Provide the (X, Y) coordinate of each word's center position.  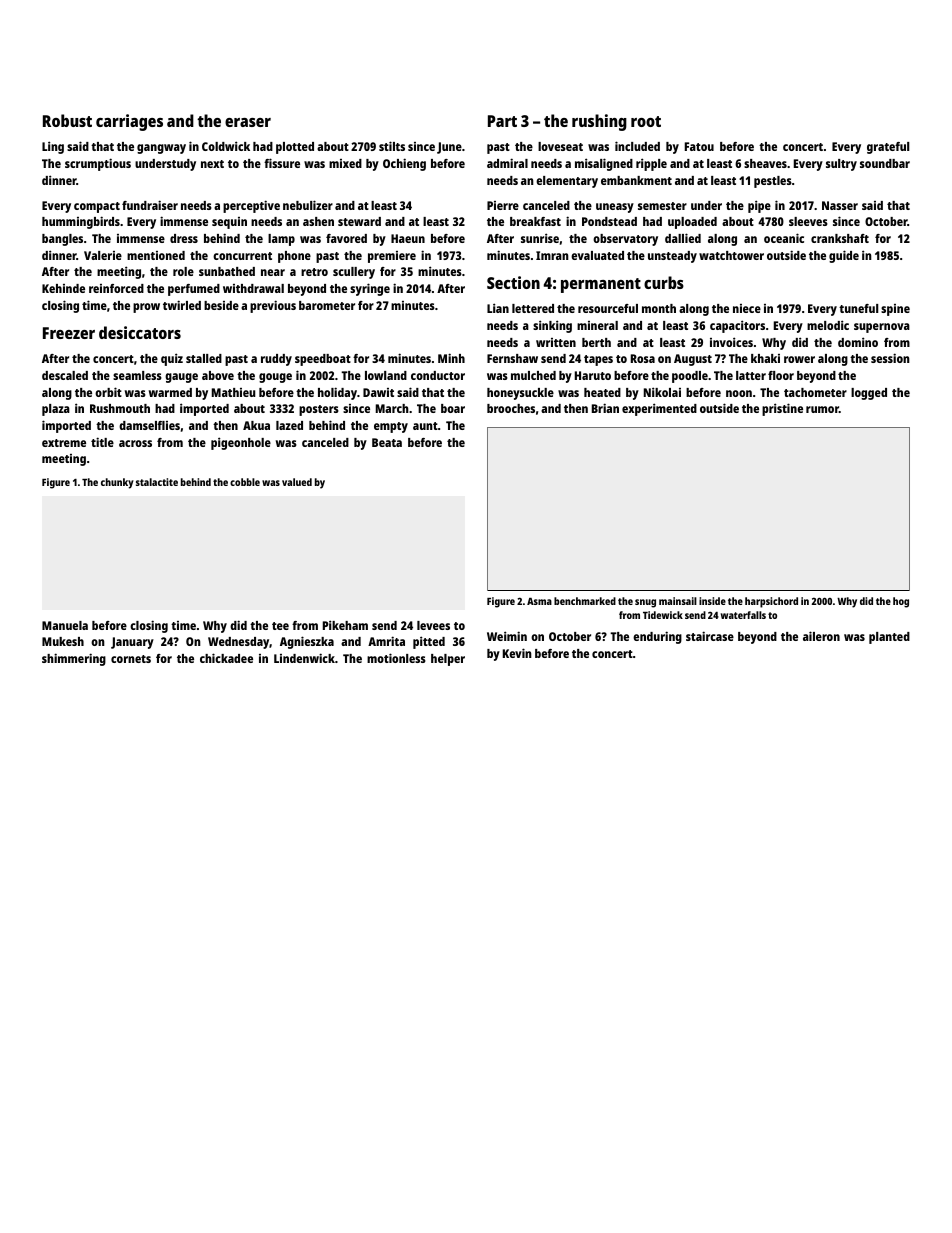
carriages (129, 122)
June (449, 148)
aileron (821, 636)
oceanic (784, 238)
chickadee (226, 658)
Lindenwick (304, 658)
